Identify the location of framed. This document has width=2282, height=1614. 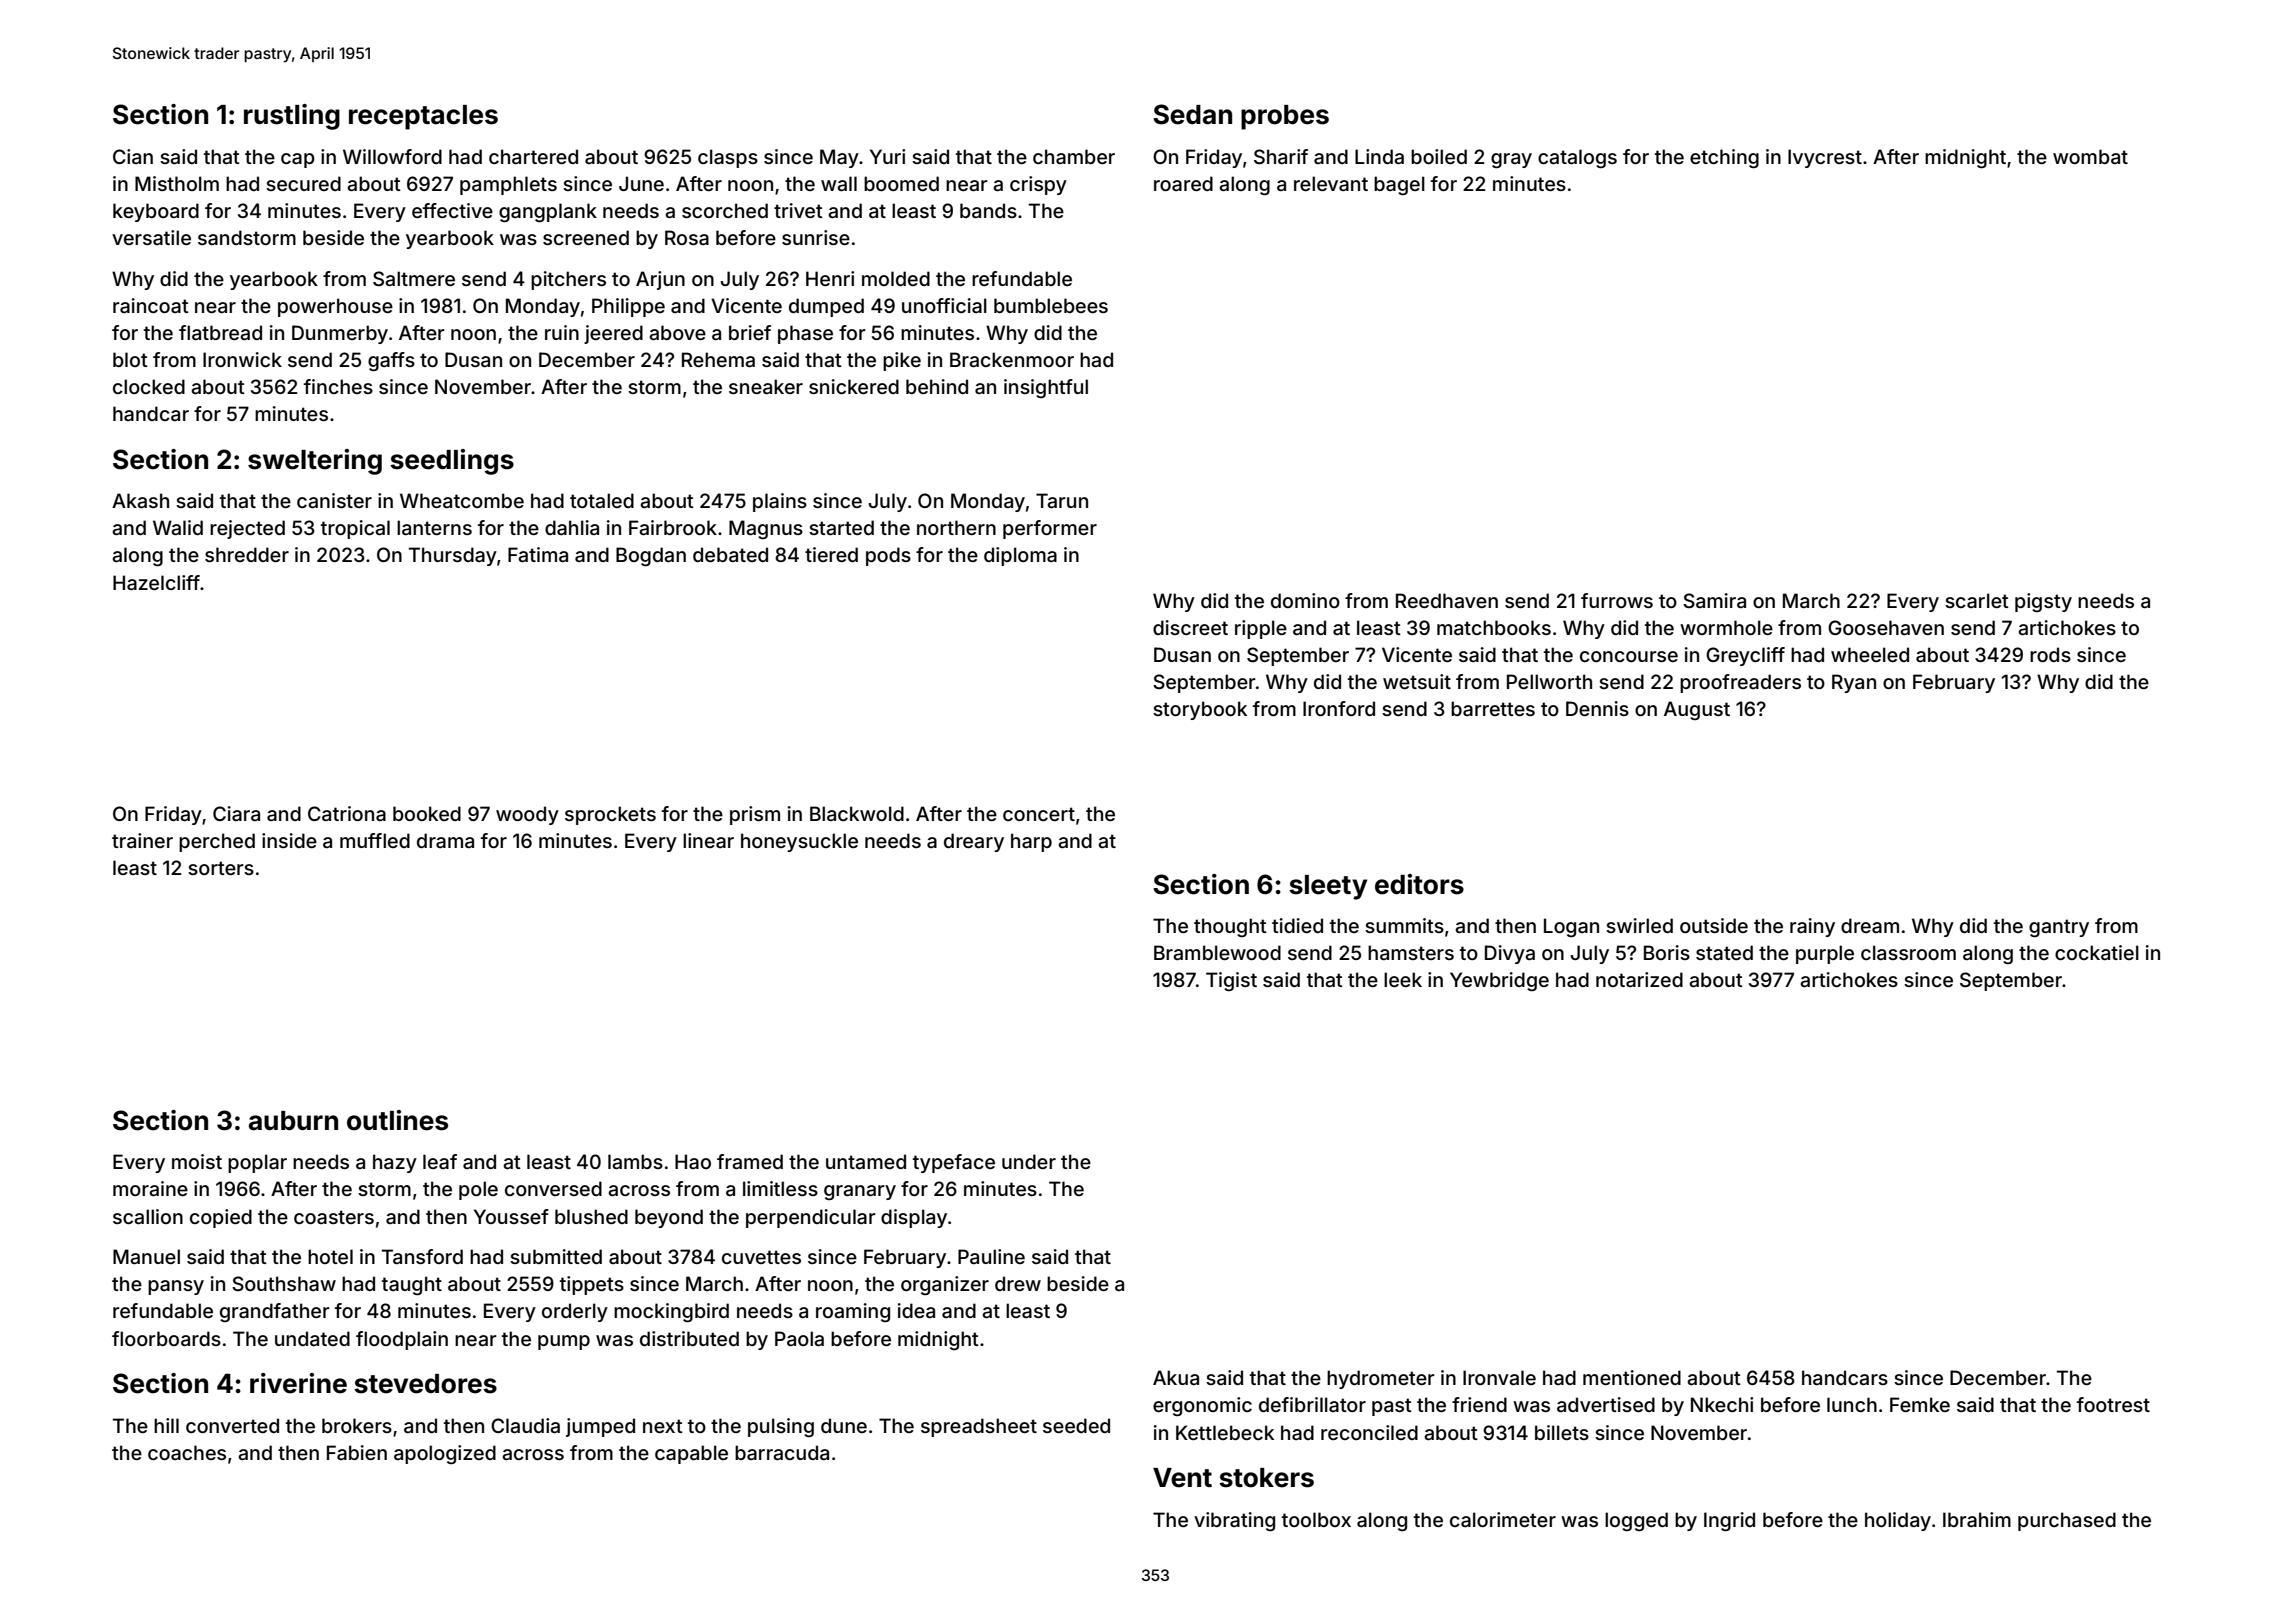
(750, 1161).
